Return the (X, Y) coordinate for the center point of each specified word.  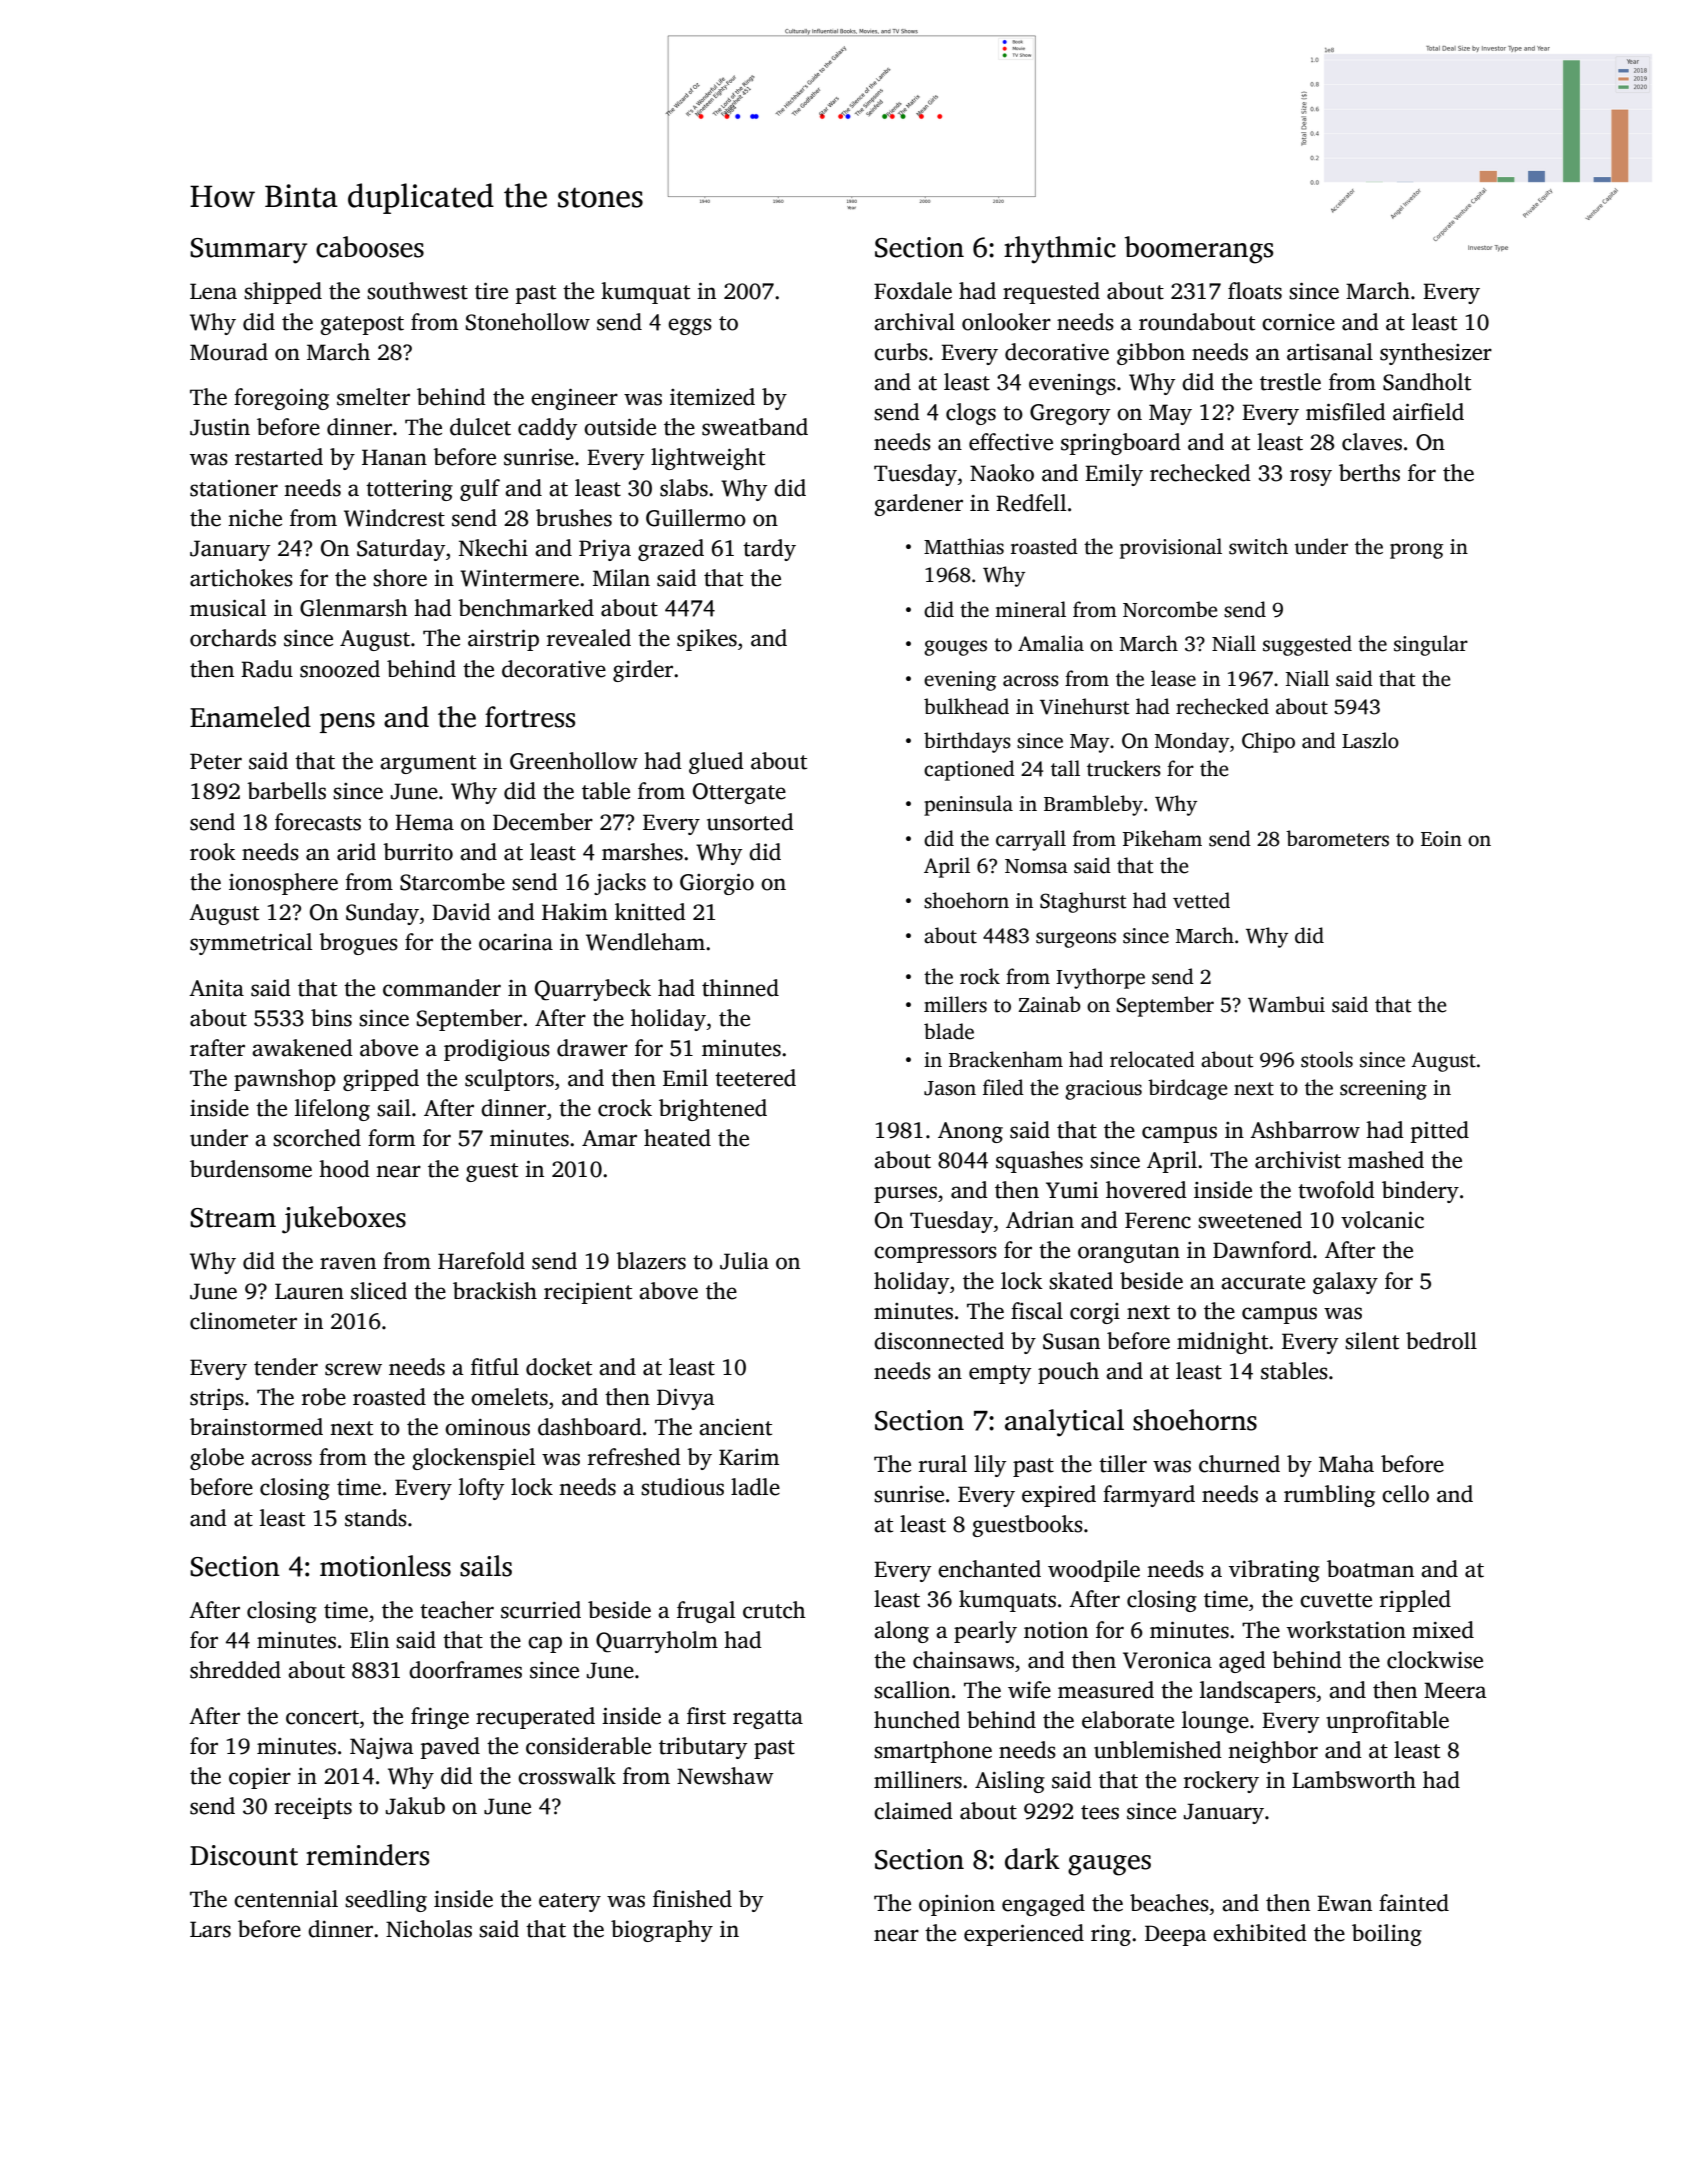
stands (376, 1518)
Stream (233, 1218)
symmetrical (251, 944)
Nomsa (1036, 866)
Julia (744, 1261)
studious (682, 1487)
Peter (216, 761)
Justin (220, 427)
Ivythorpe (1100, 978)
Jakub (415, 1806)
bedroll (1441, 1341)
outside (620, 427)
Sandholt (1427, 382)
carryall (1031, 840)
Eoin (1441, 839)
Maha (1346, 1464)
